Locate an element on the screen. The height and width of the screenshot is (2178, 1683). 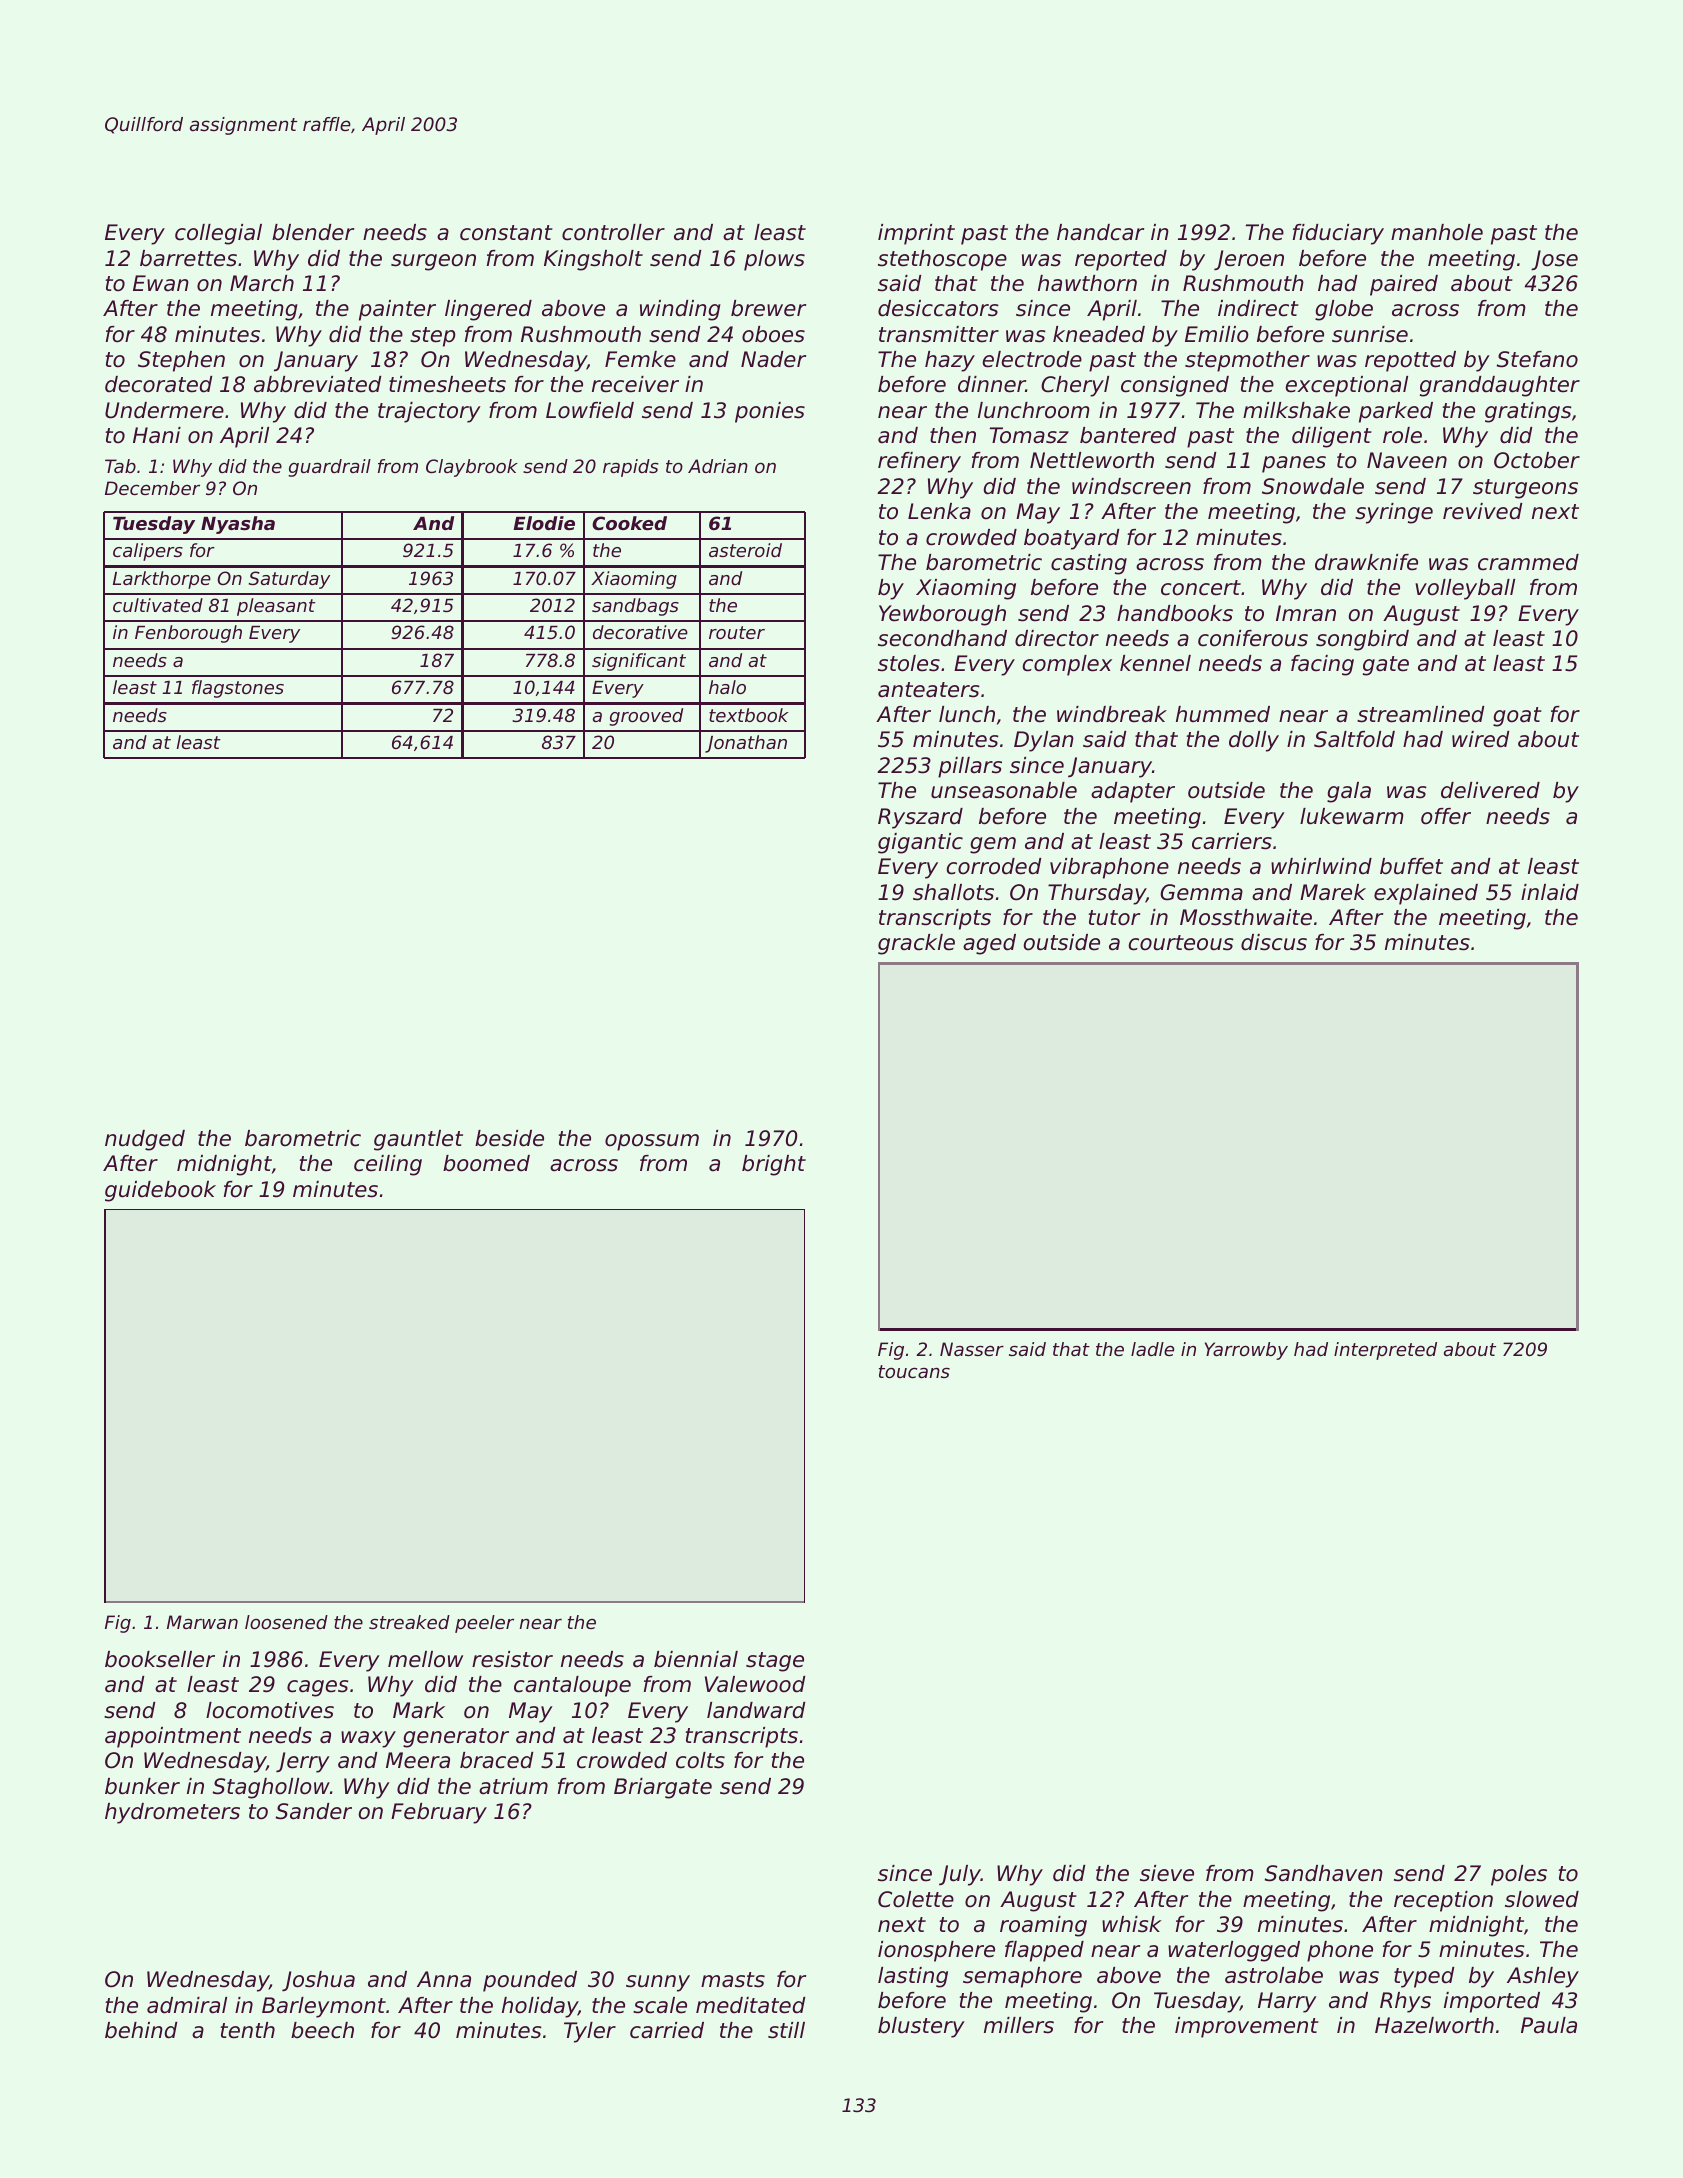
opossum is located at coordinates (652, 1142).
